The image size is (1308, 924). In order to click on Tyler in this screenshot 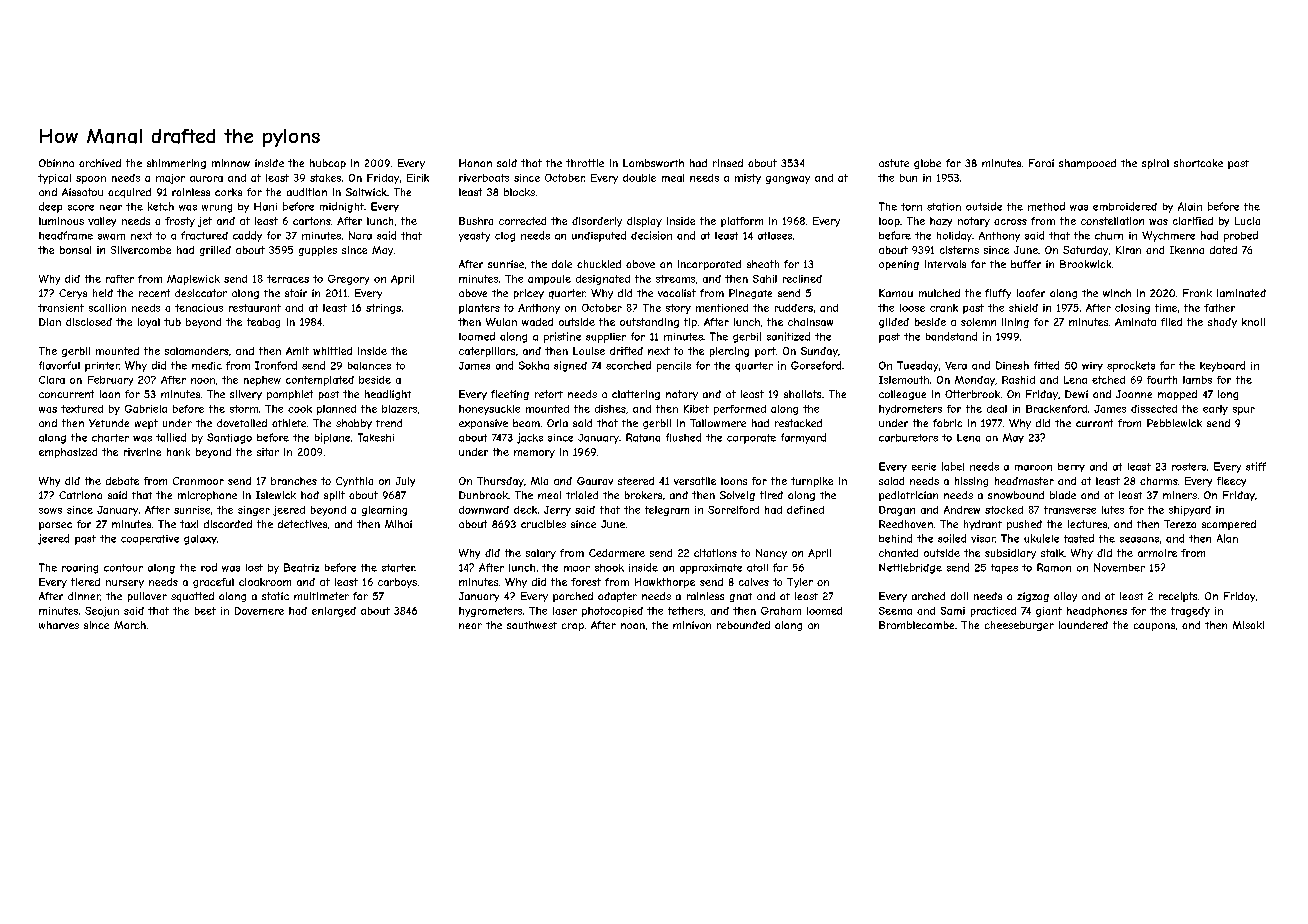, I will do `click(800, 583)`.
